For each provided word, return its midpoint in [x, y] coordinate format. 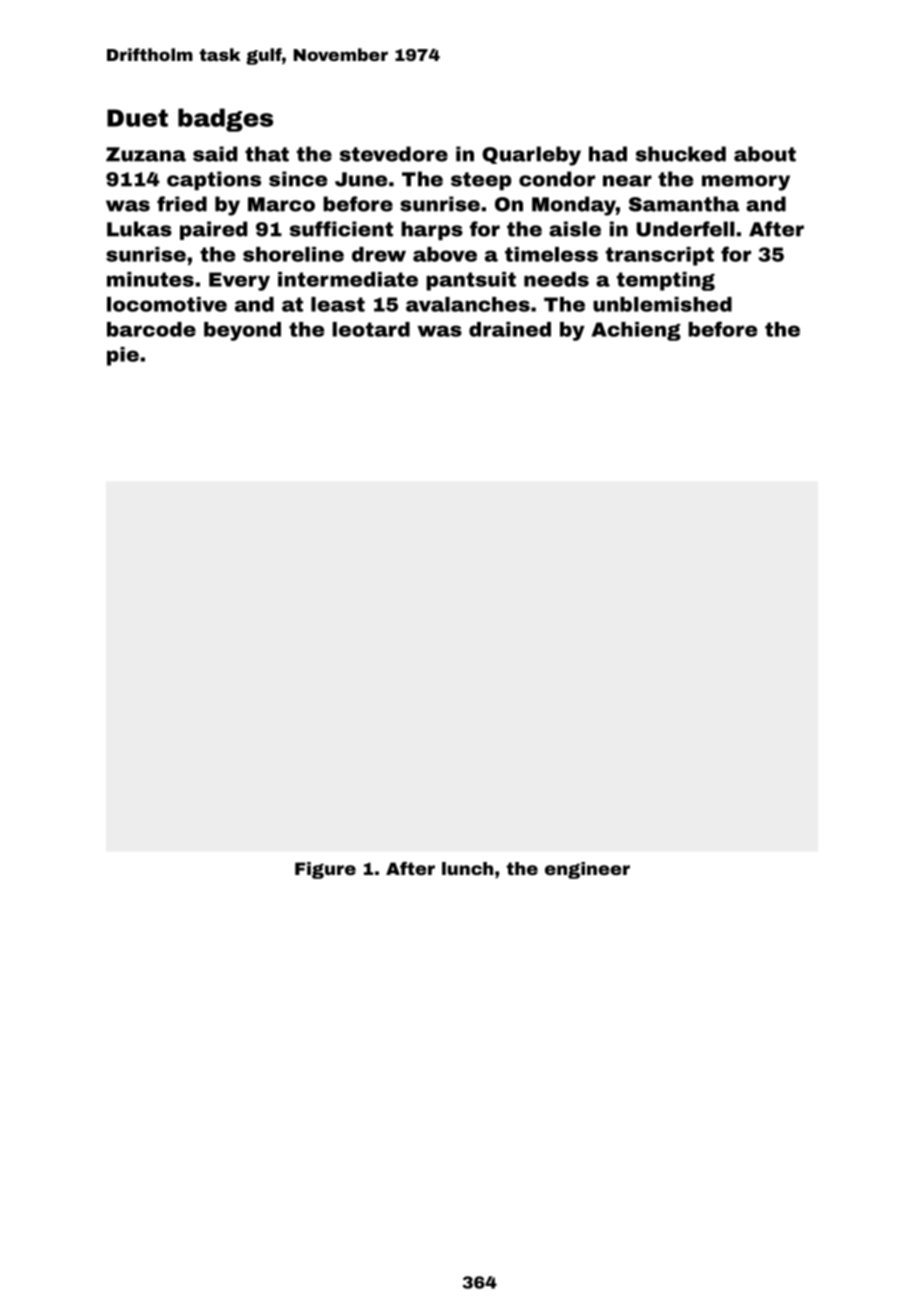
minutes [150, 279]
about [765, 154]
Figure [325, 870]
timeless [551, 254]
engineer [587, 870]
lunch [467, 868]
